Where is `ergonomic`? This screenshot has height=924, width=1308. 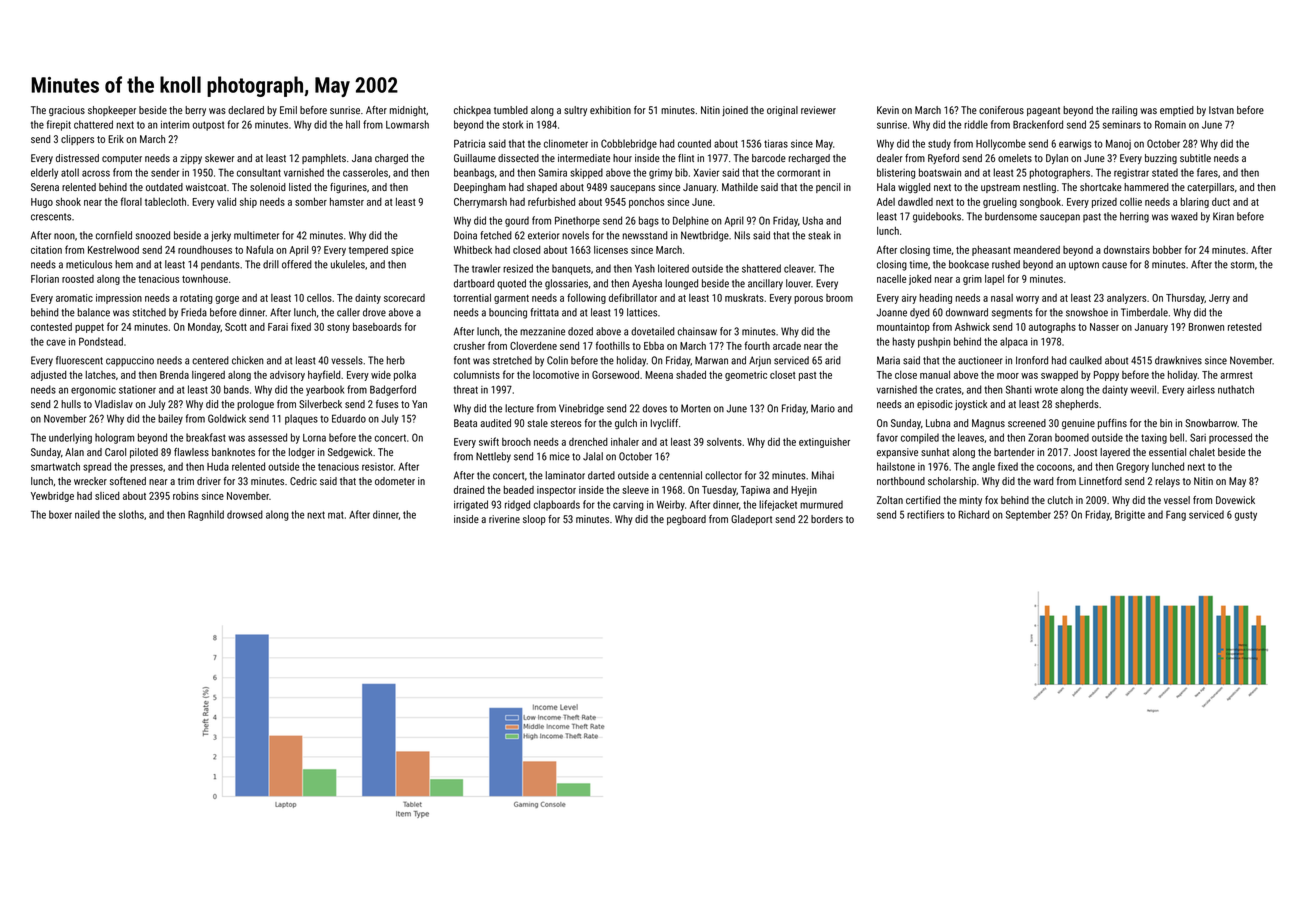 ergonomic is located at coordinates (93, 391).
